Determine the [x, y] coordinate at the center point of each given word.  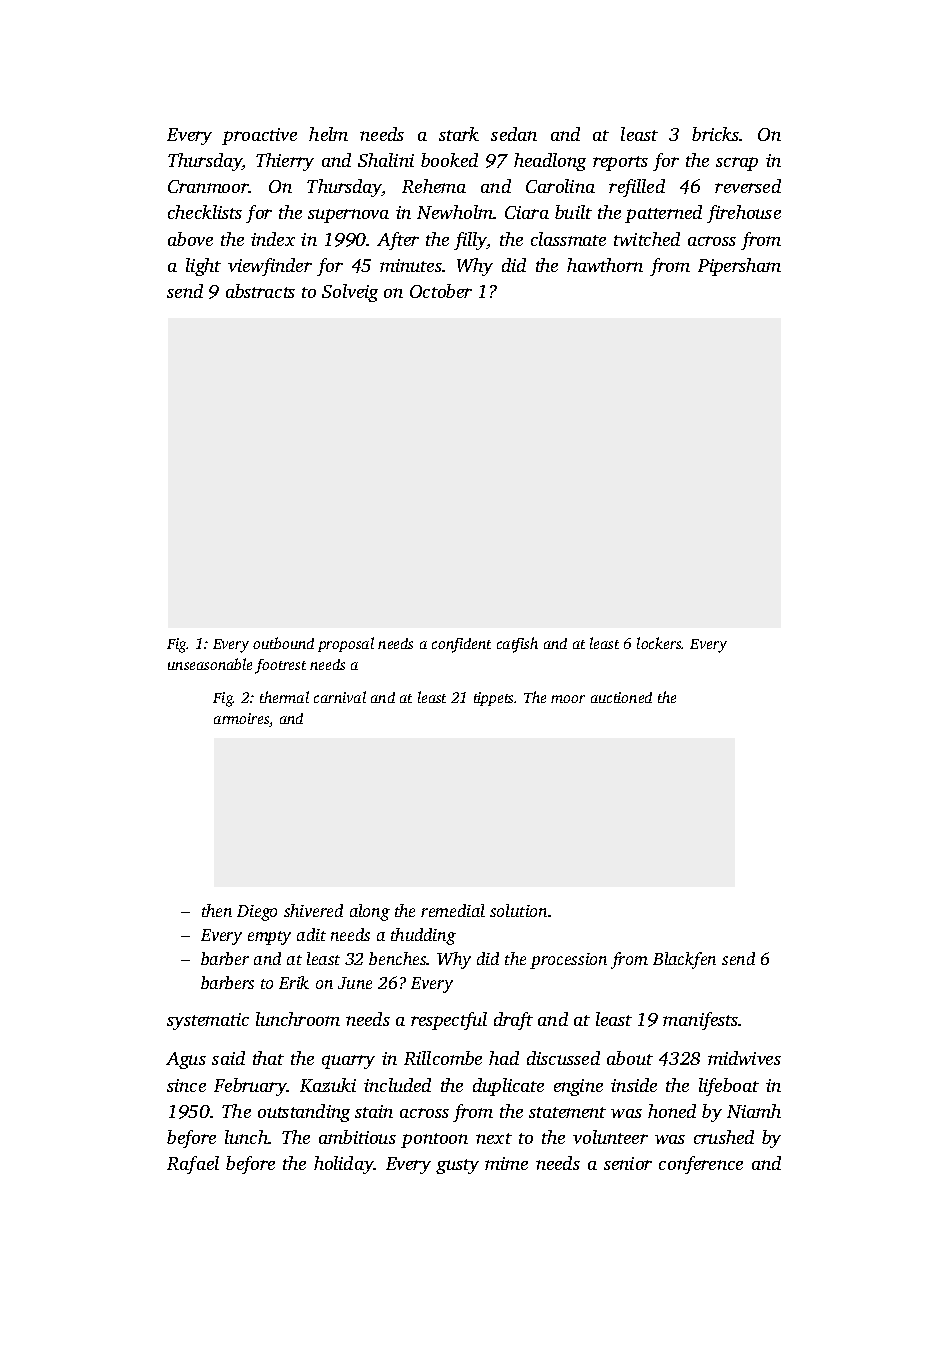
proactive [259, 136]
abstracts [260, 291]
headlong [550, 162]
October [441, 291]
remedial [453, 910]
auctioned [621, 697]
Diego [257, 913]
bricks [716, 134]
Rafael [193, 1165]
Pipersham [739, 267]
